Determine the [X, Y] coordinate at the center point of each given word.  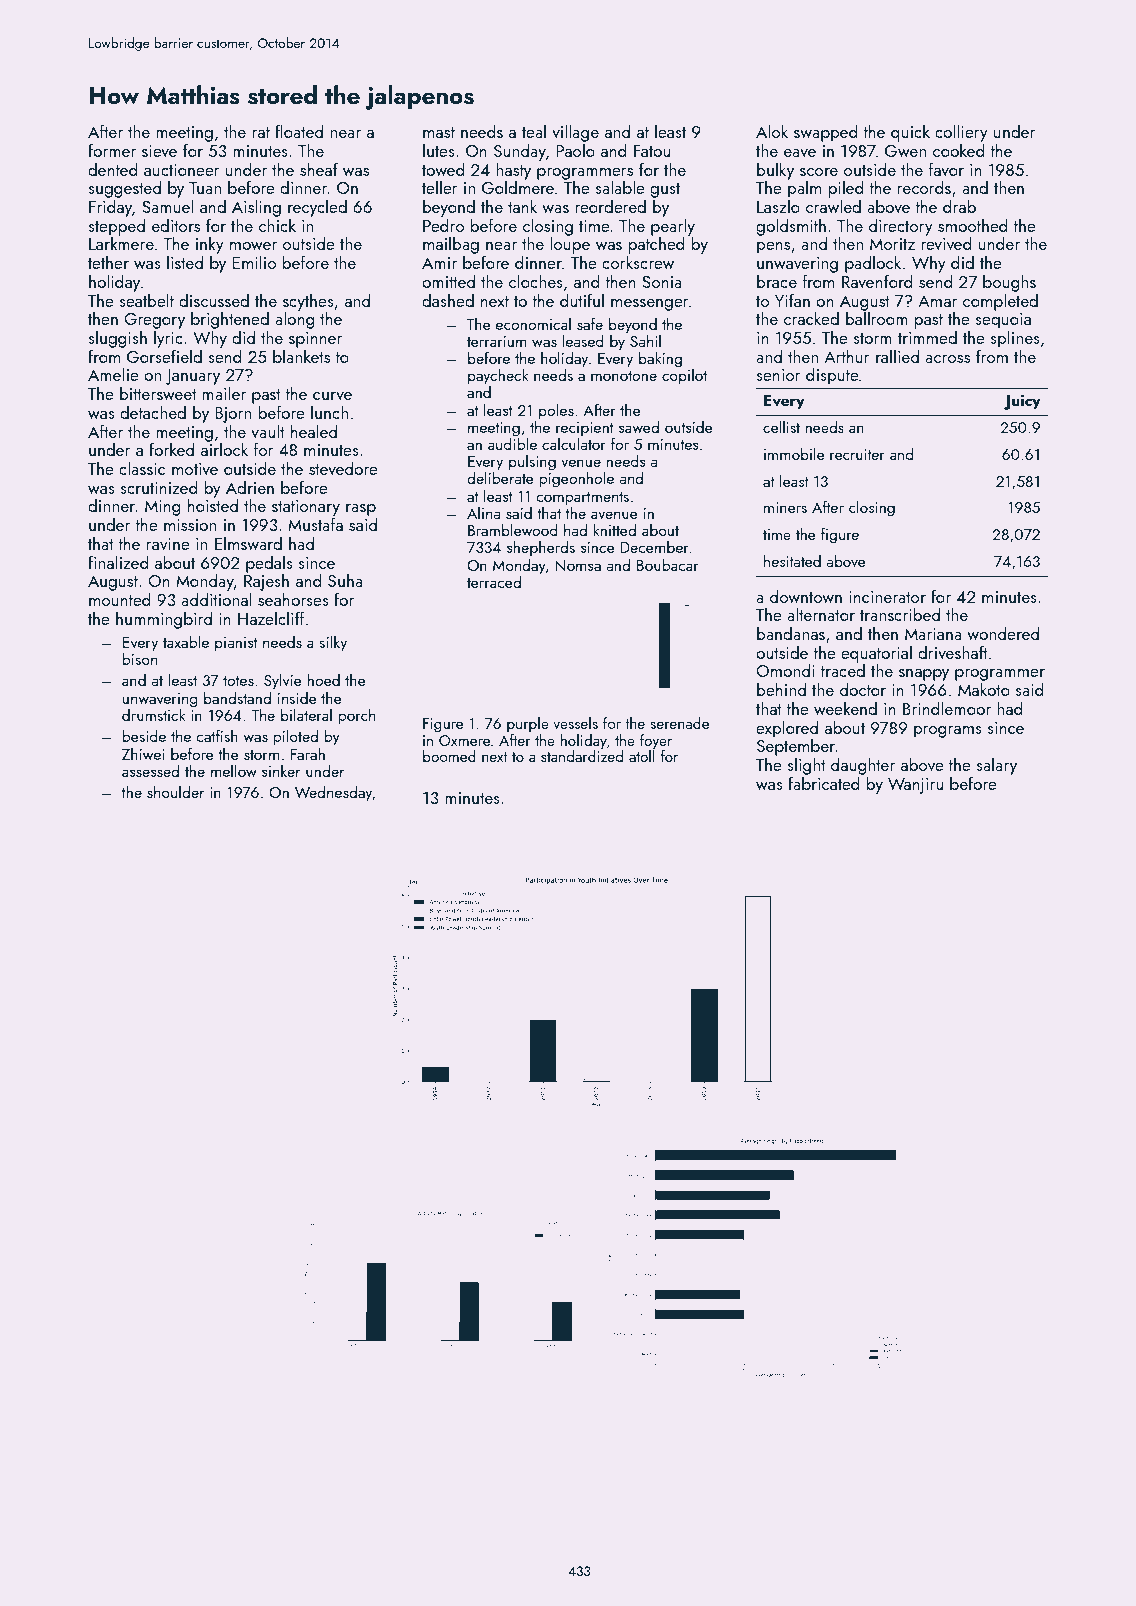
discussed [214, 300]
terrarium [496, 341]
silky [333, 643]
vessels [575, 723]
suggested [124, 189]
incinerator [887, 597]
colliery [961, 133]
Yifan [792, 300]
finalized [118, 562]
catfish [217, 735]
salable [620, 187]
